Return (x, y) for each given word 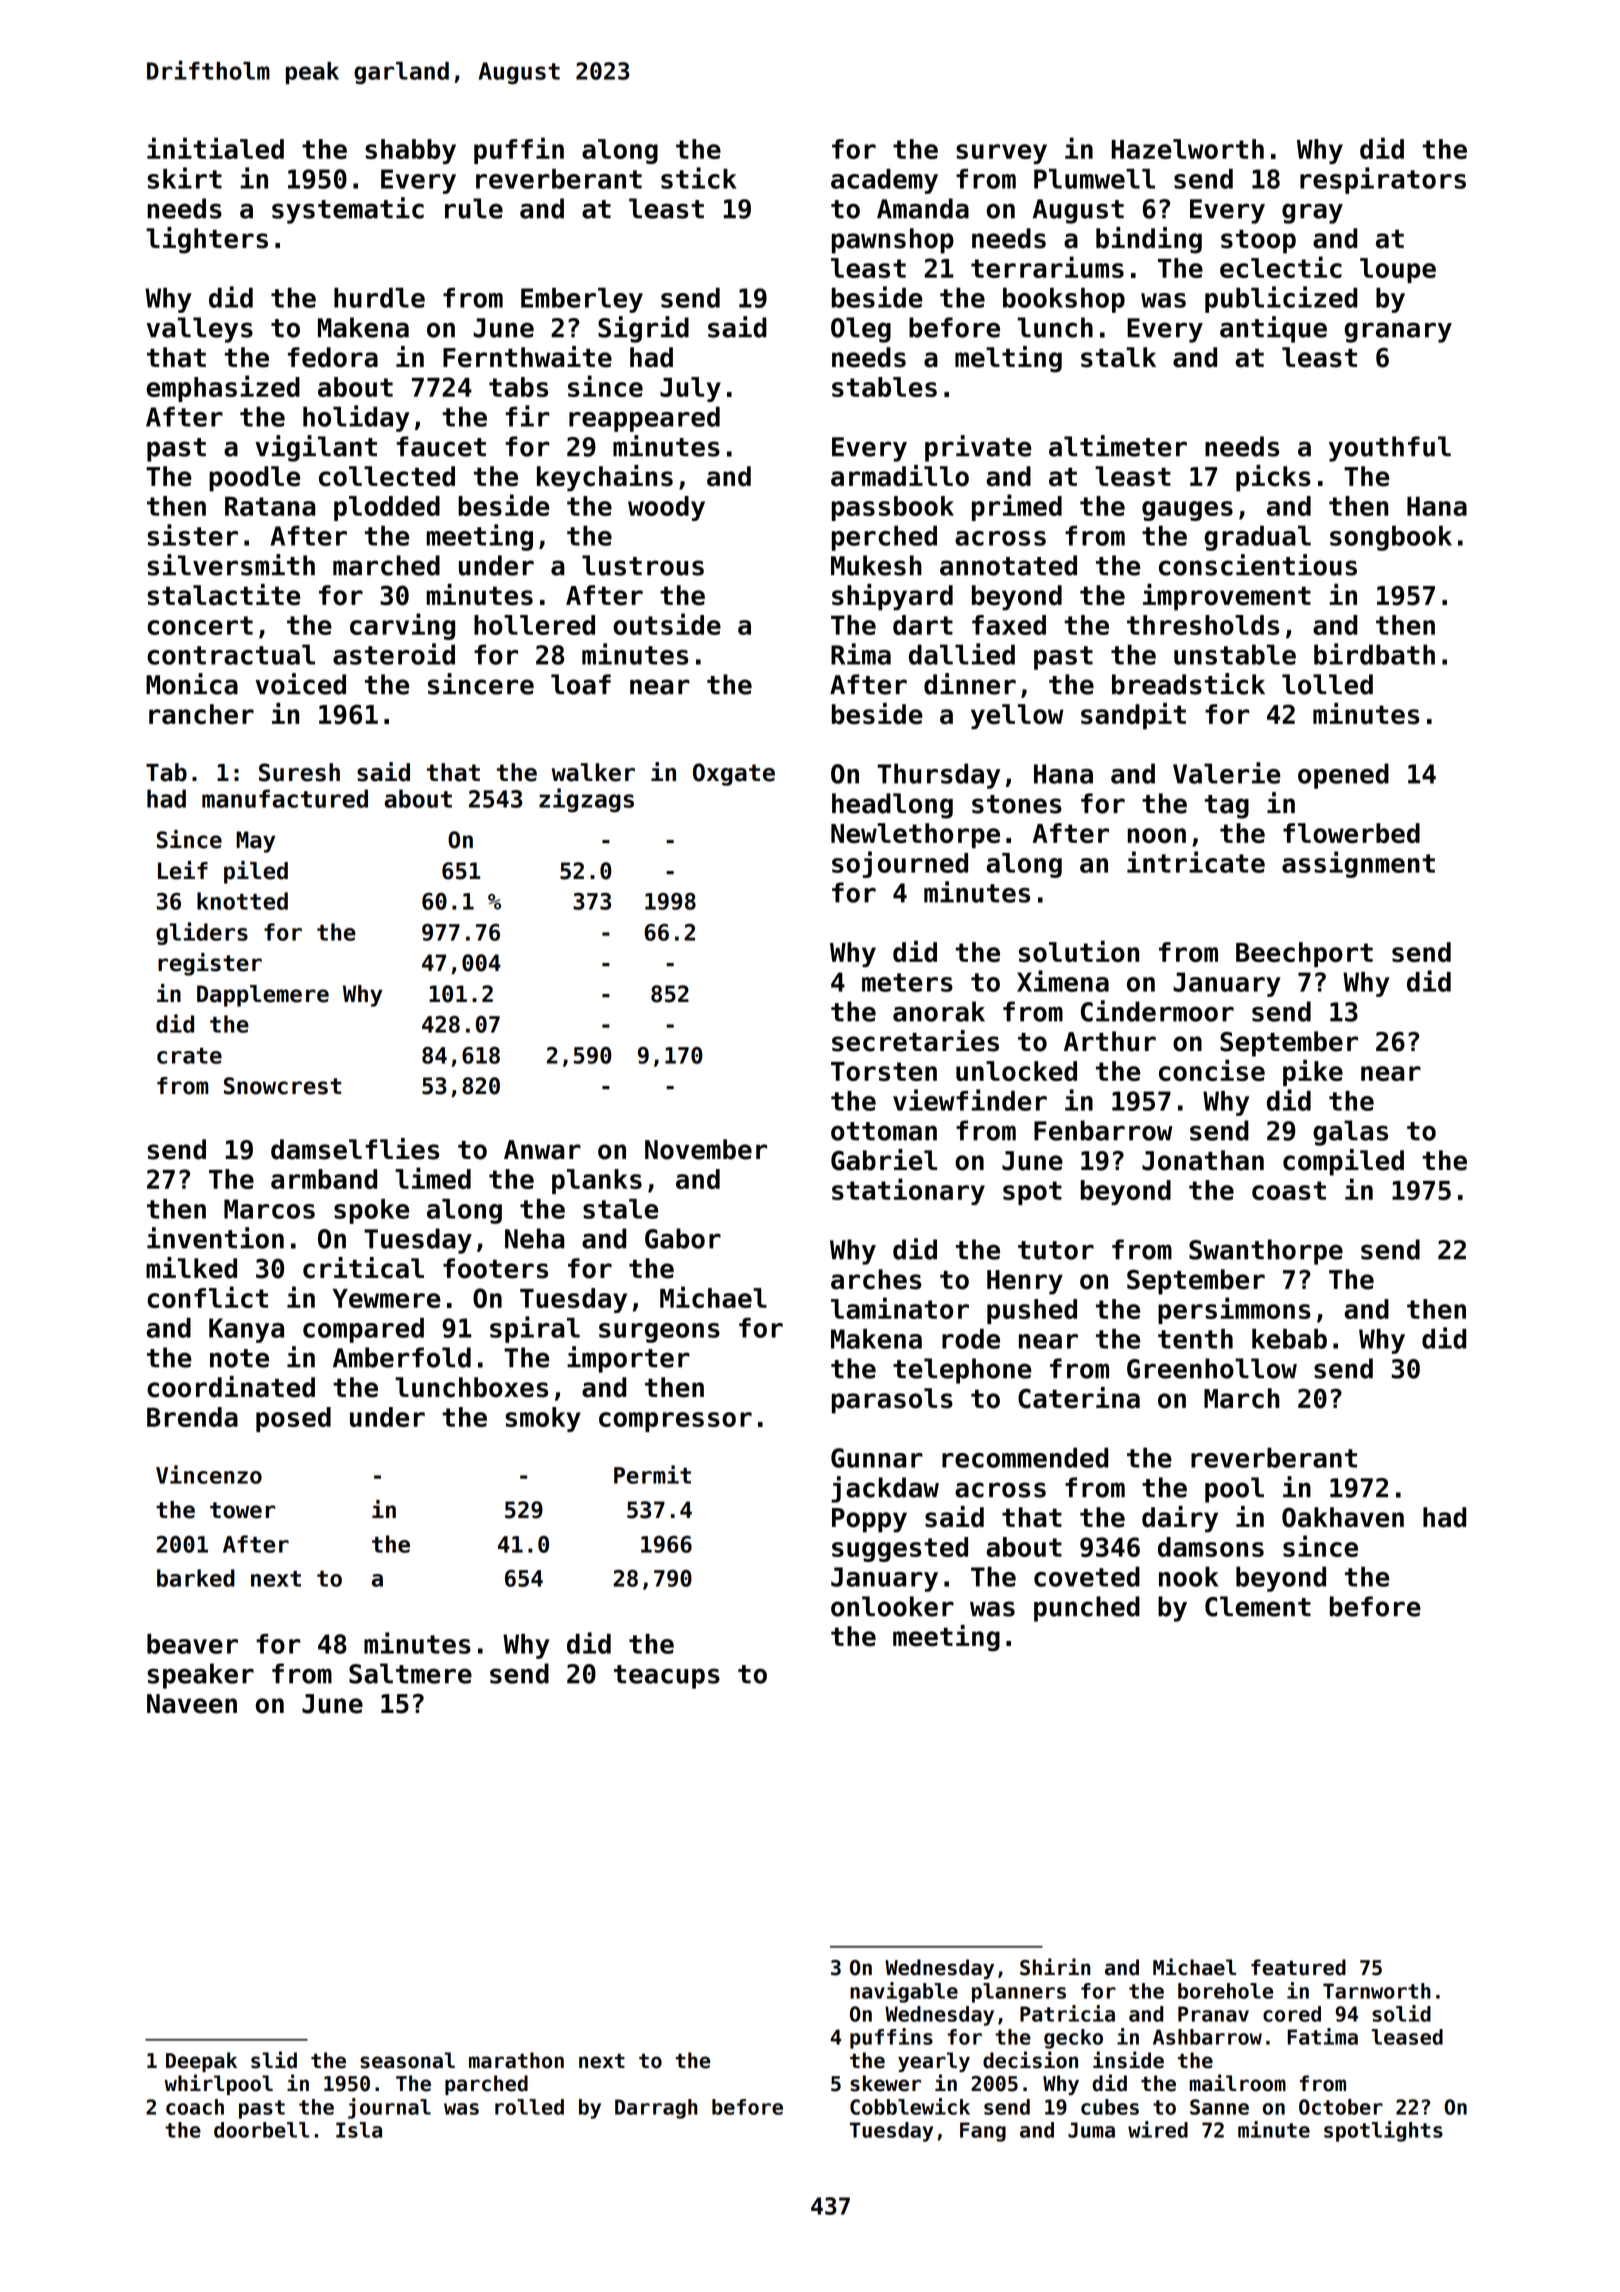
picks (1273, 478)
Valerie (1227, 773)
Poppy (869, 1520)
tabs (518, 387)
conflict (207, 1297)
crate (189, 1056)
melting (1008, 359)
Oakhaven (1343, 1517)
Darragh (656, 2109)
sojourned (900, 864)
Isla (359, 2130)
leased (1407, 2037)
